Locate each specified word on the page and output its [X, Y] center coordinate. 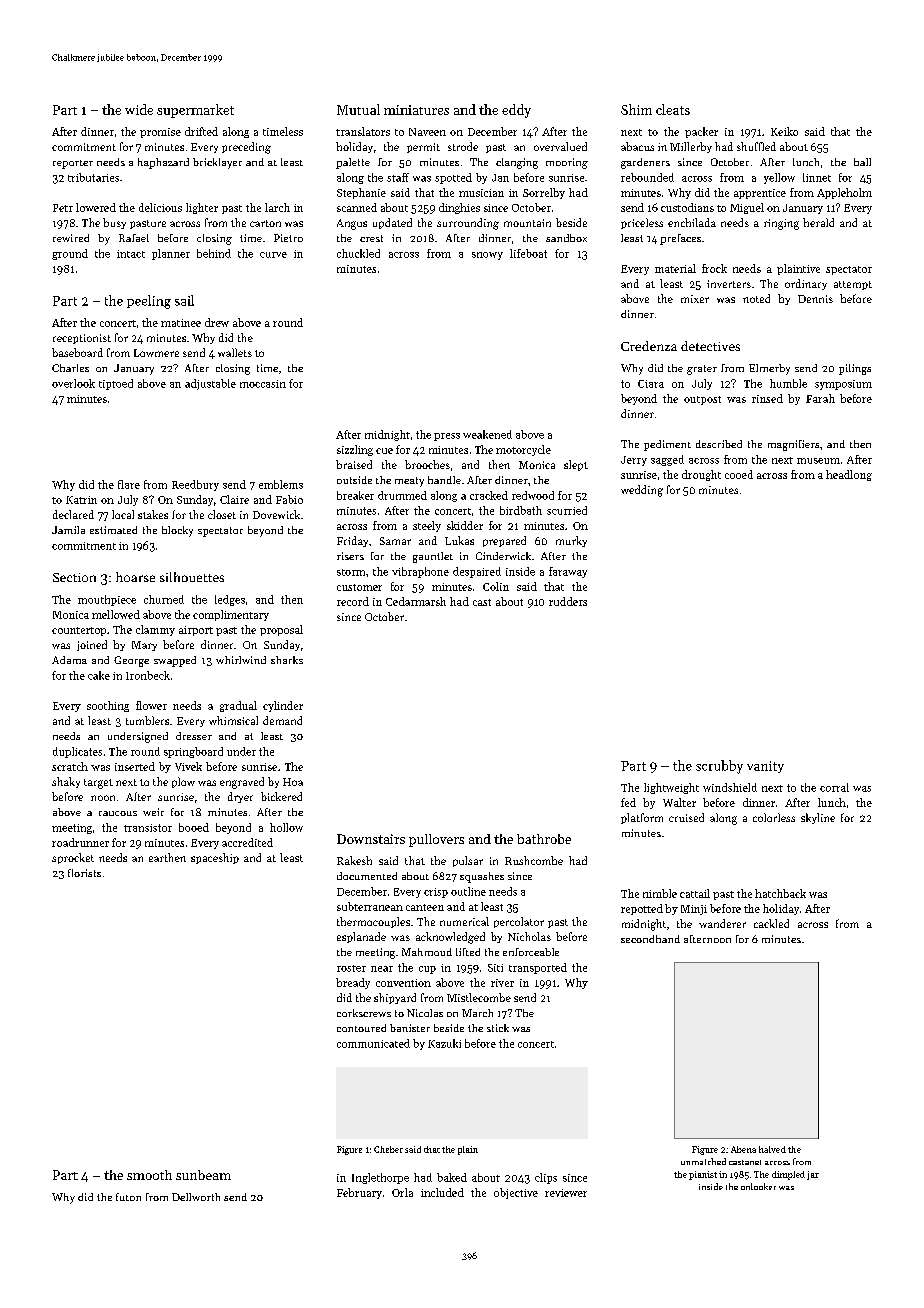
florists [84, 873]
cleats [673, 109]
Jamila [68, 530]
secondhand [650, 939]
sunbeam [203, 1175]
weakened [487, 434]
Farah [820, 398]
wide [139, 109]
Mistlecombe [479, 997]
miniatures [416, 110]
